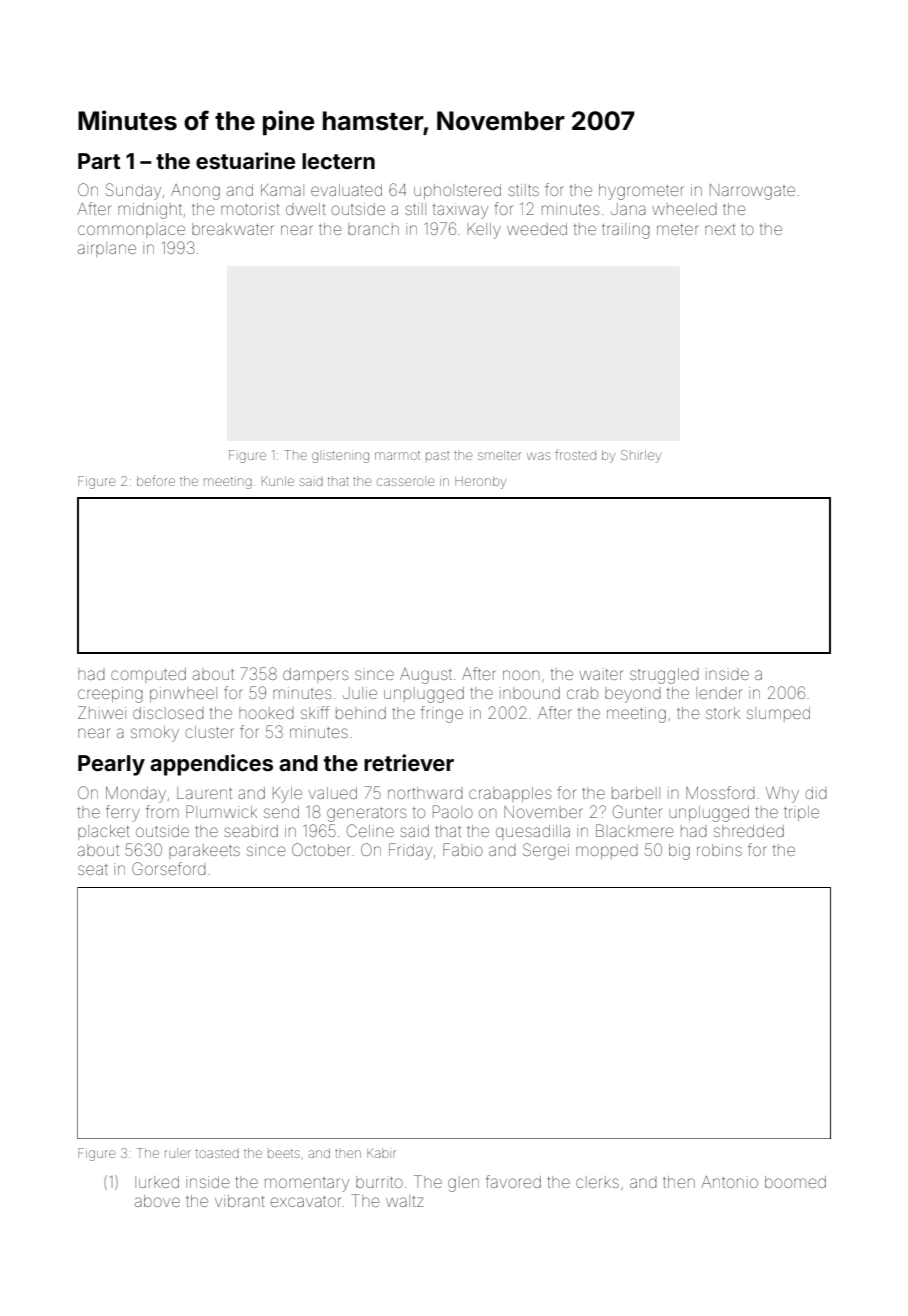 The image size is (908, 1316). I want to click on above, so click(157, 1201).
